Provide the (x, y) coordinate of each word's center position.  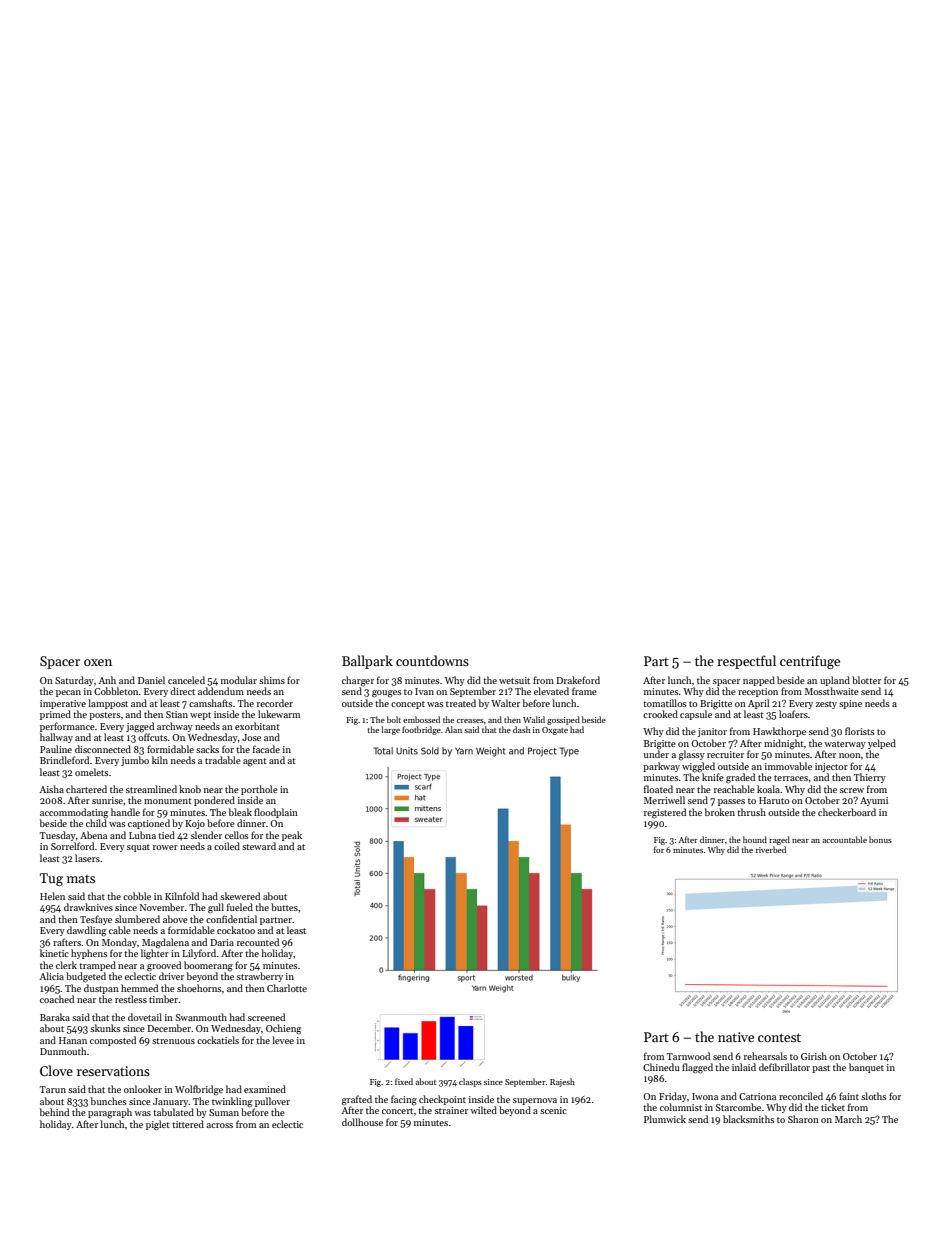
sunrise (107, 800)
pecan (68, 693)
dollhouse (362, 1122)
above (175, 919)
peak (292, 836)
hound (755, 839)
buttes (284, 907)
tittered (188, 1124)
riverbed (771, 849)
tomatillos (664, 703)
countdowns (432, 660)
